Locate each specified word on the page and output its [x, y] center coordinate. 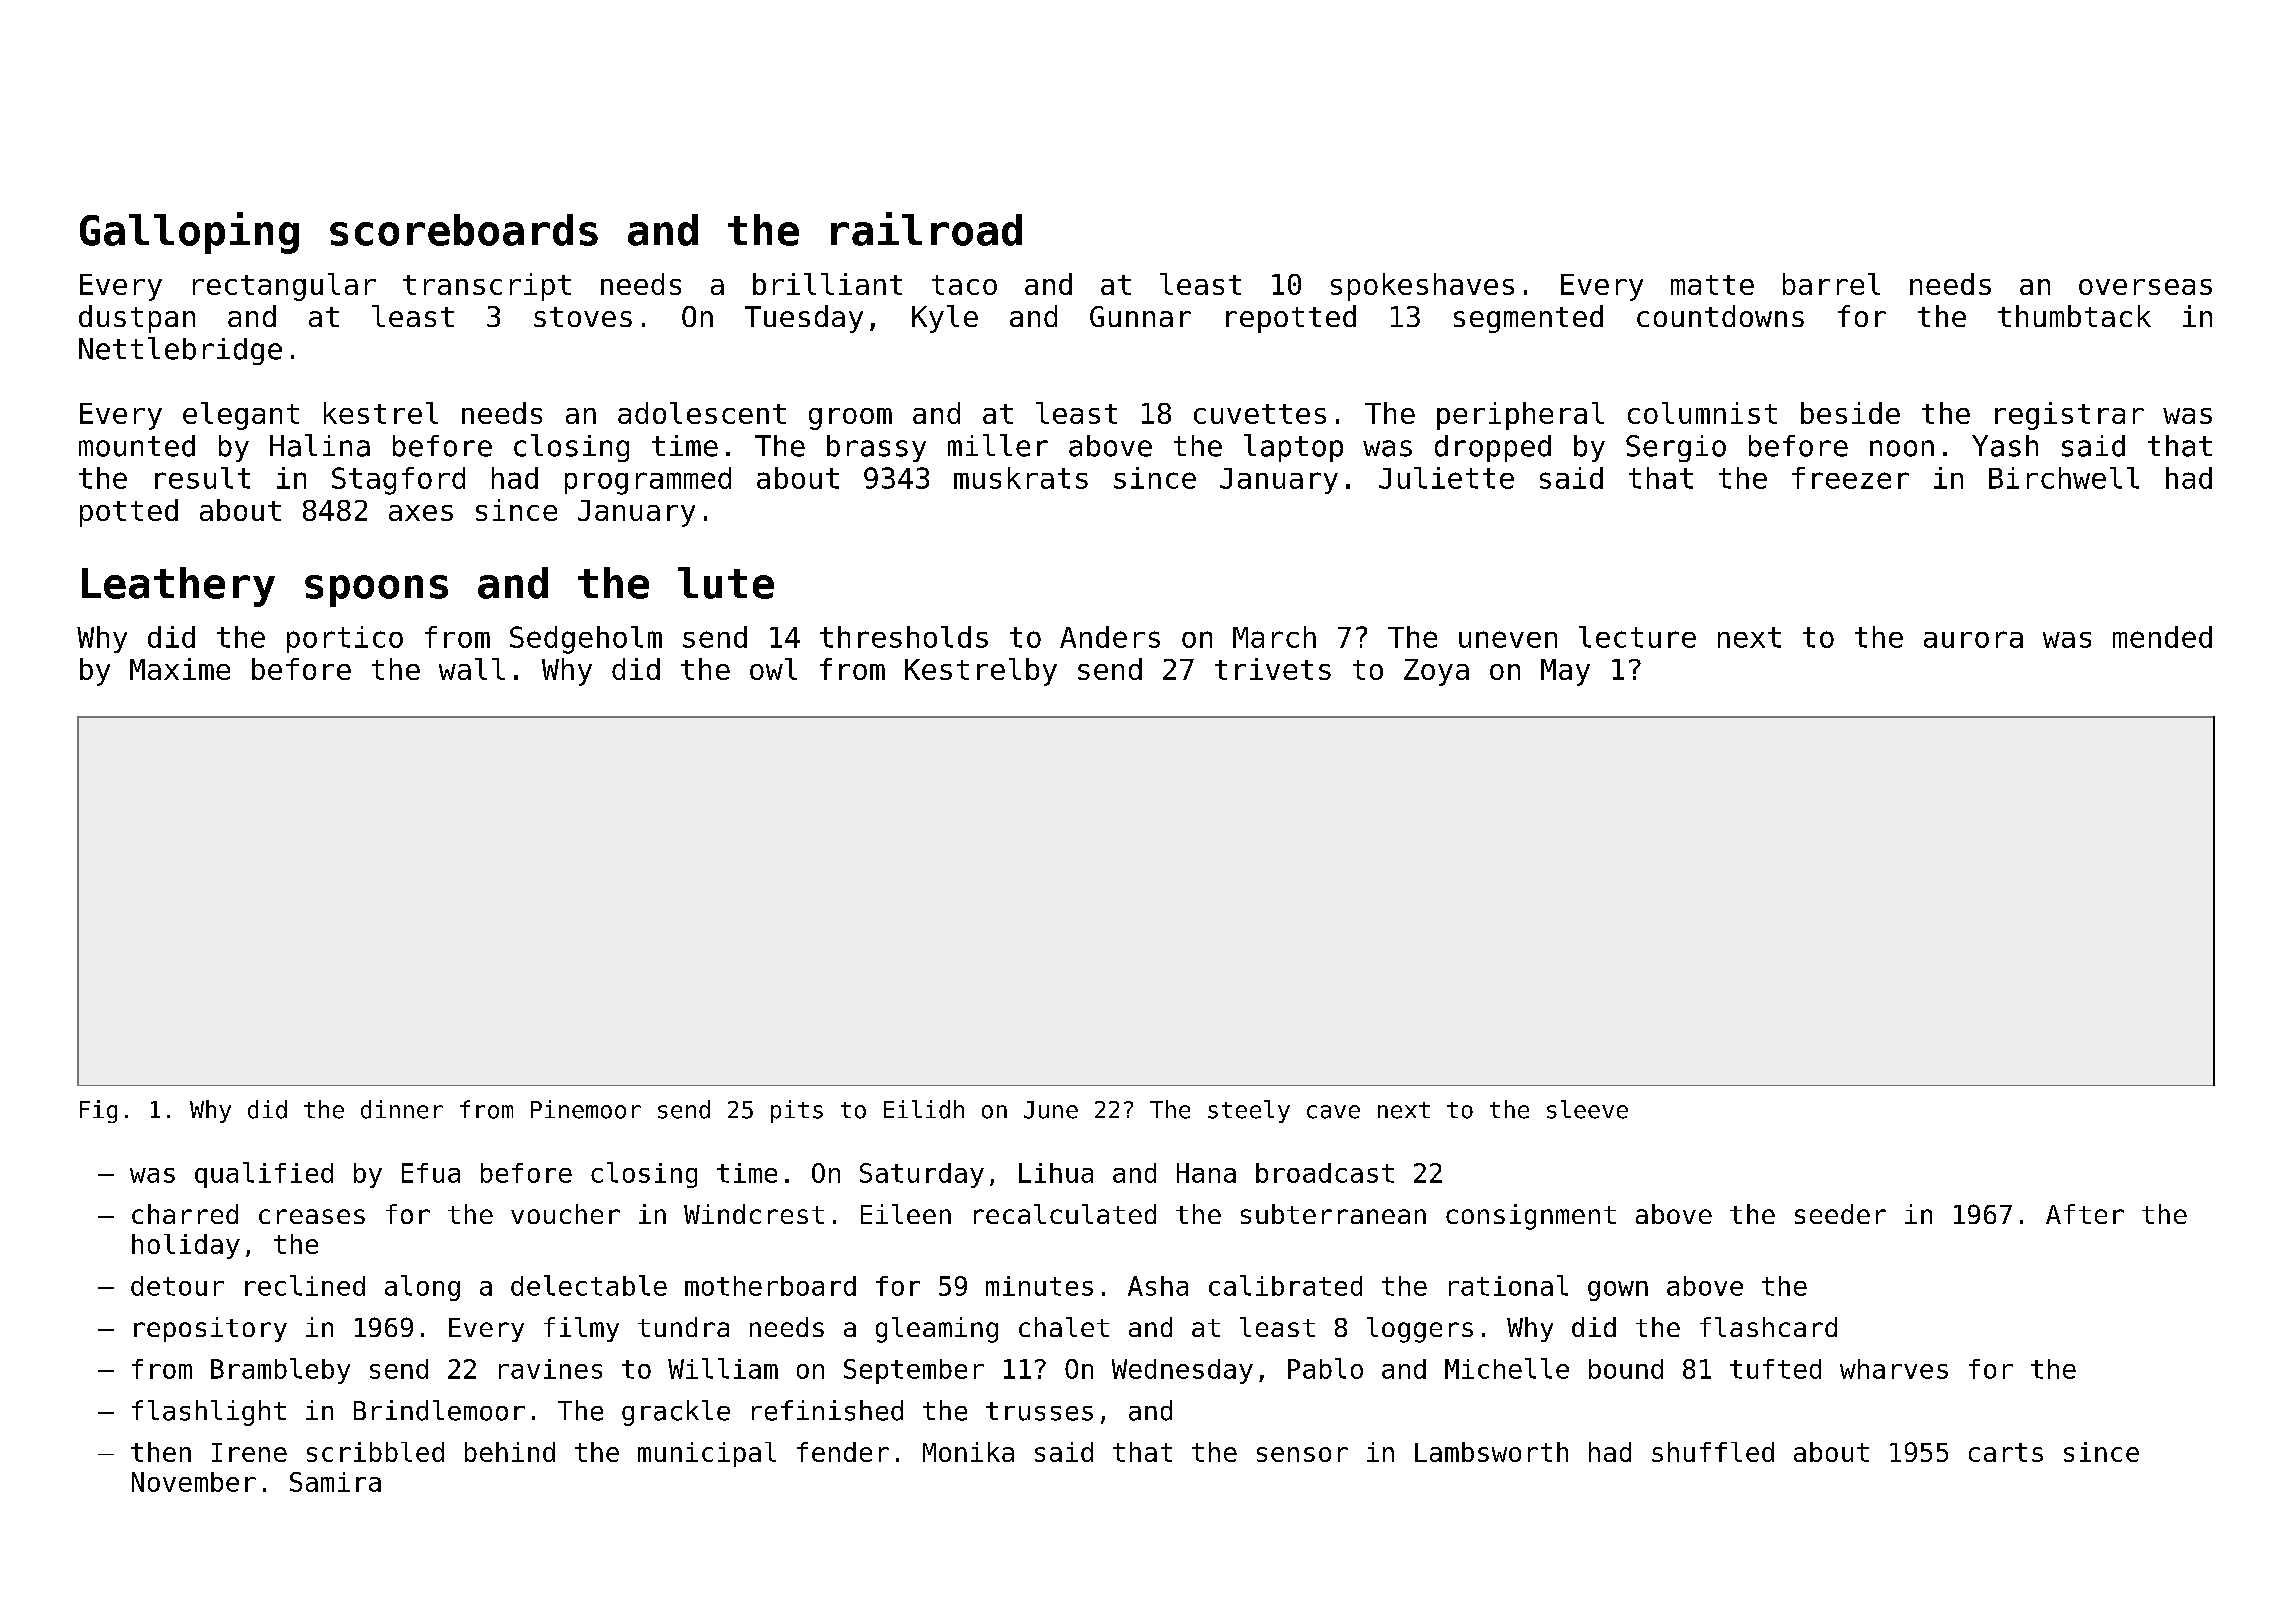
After [2085, 1214]
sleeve [1587, 1109]
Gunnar [1140, 316]
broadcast [1325, 1173]
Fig [98, 1111]
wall [472, 669]
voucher [565, 1214]
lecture [1637, 637]
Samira [335, 1482]
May [1565, 672]
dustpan [137, 319]
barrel [1831, 284]
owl [773, 669]
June [1051, 1110]
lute [726, 583]
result [202, 478]
